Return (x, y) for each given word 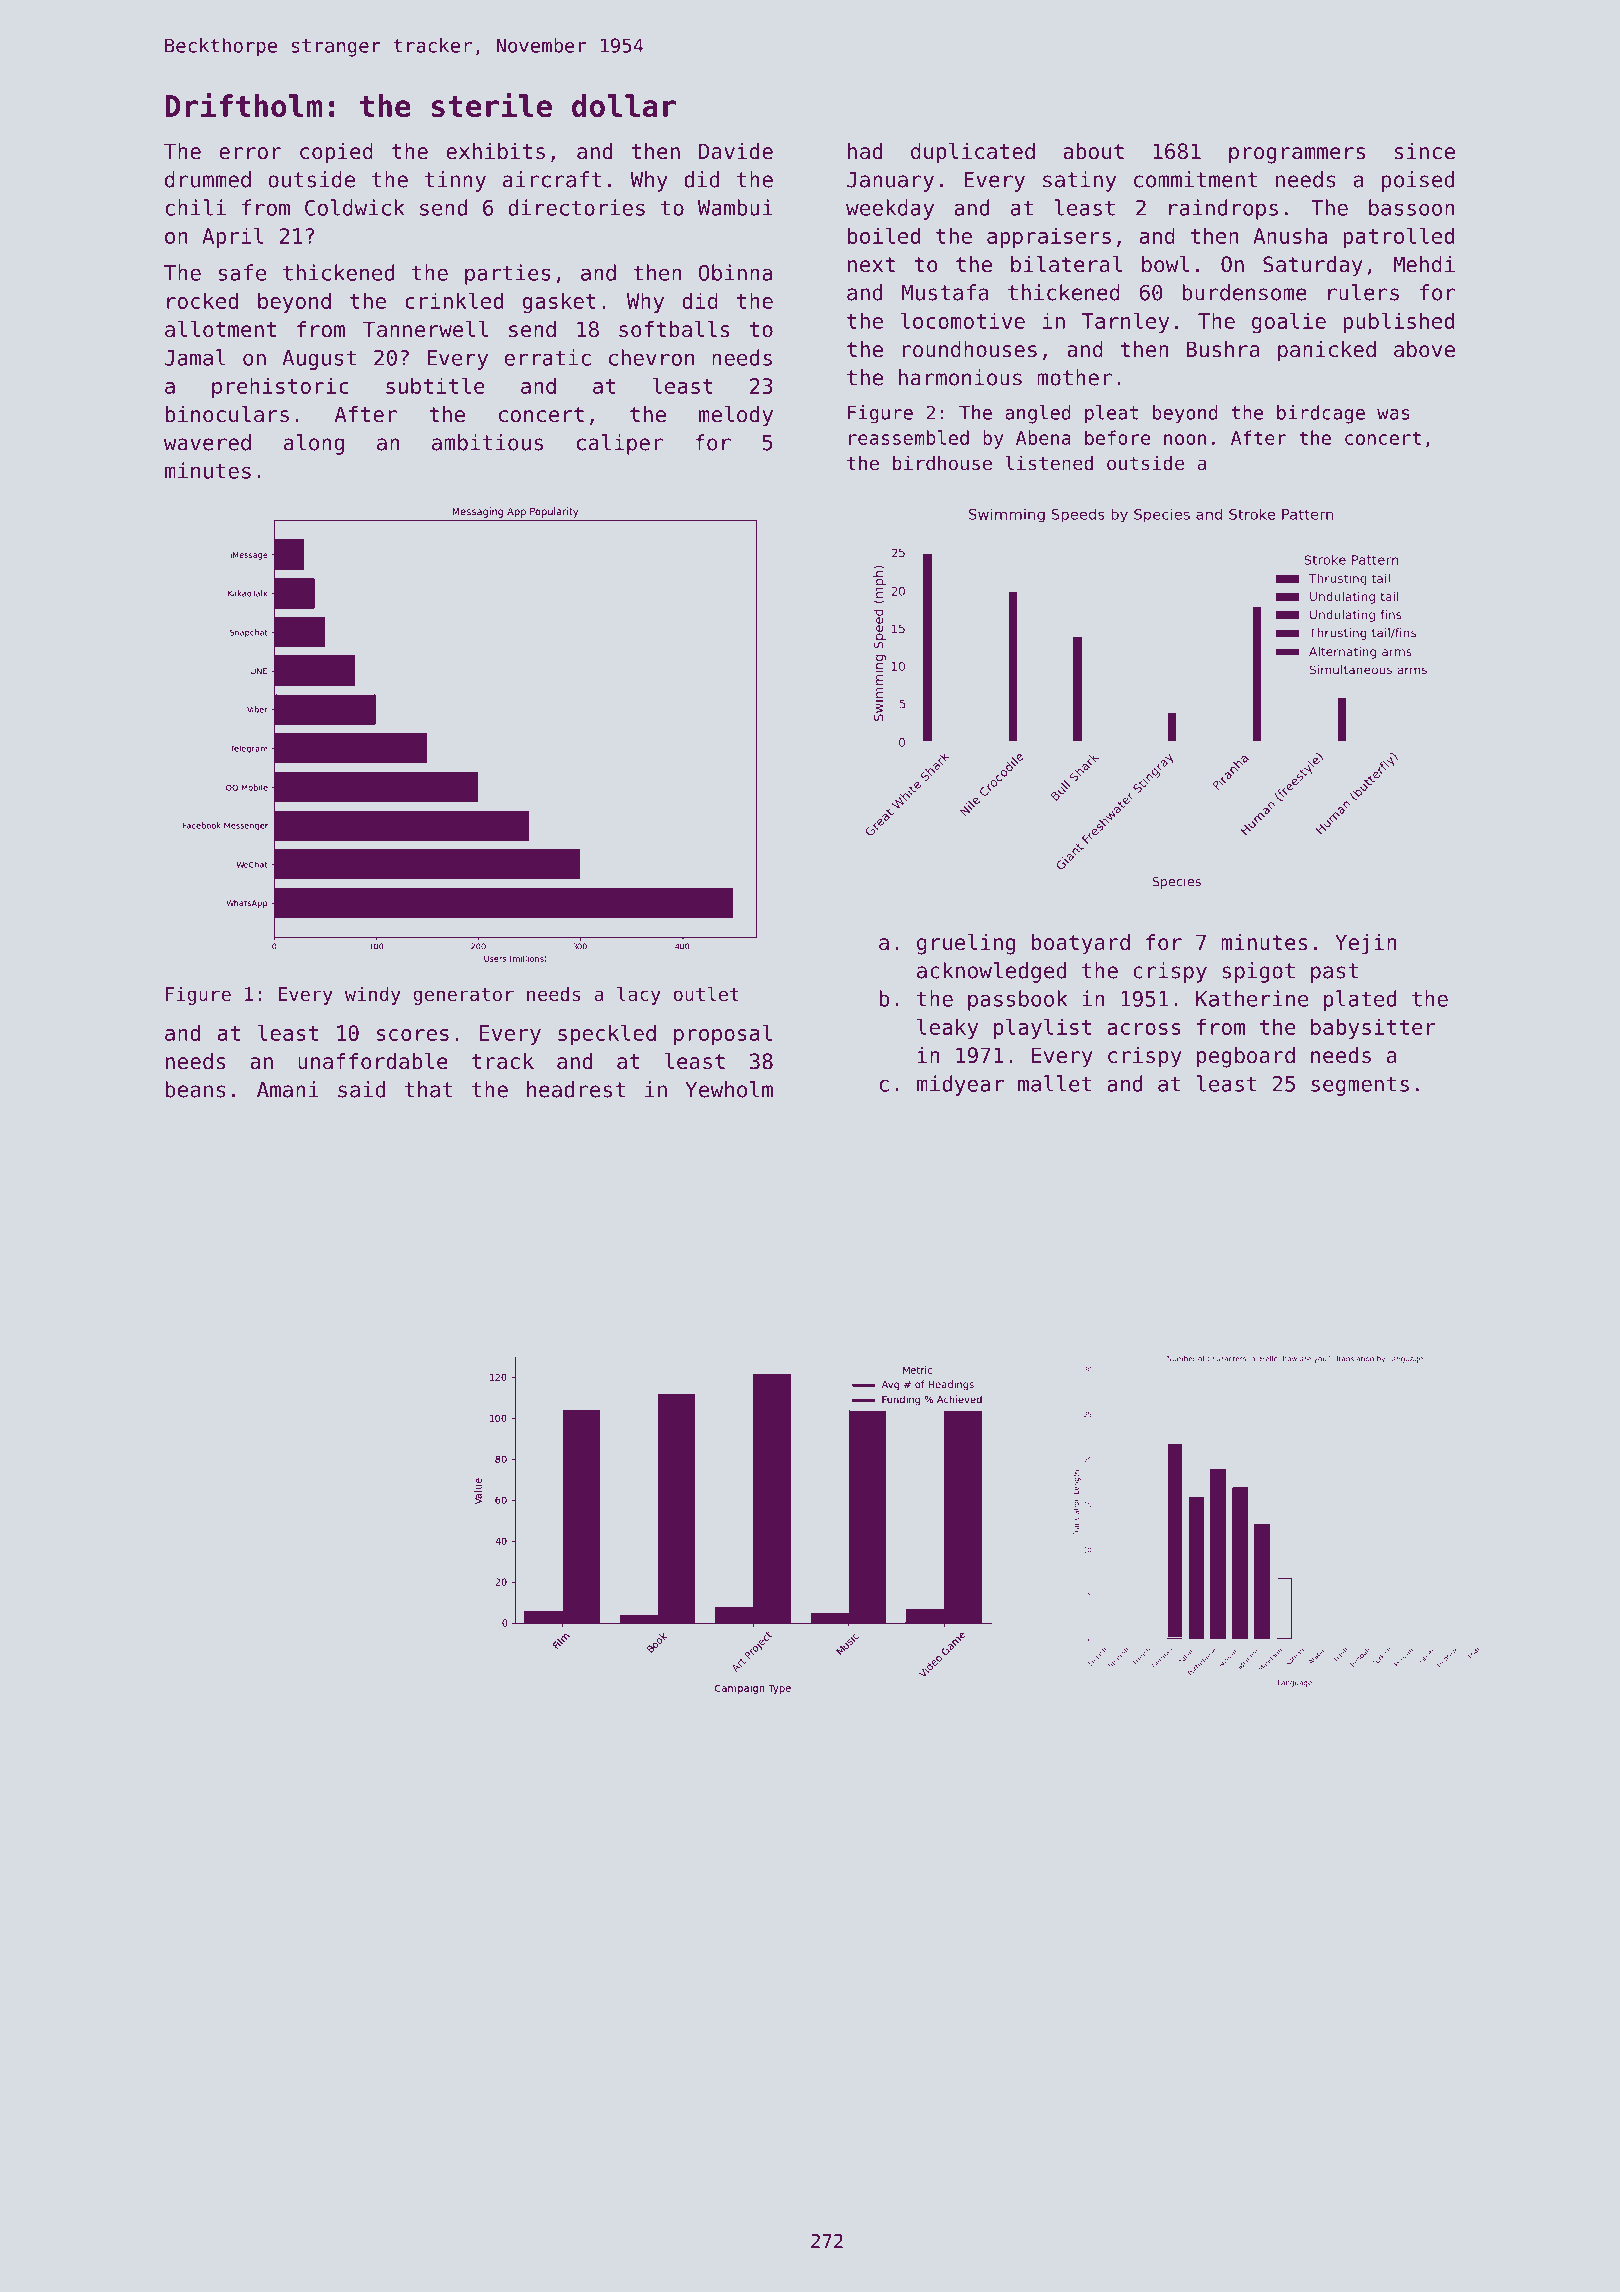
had (865, 151)
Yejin (1366, 944)
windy (373, 995)
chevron (651, 357)
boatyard (1081, 944)
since (1425, 151)
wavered (207, 442)
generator (463, 996)
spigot (1258, 972)
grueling (966, 944)
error (250, 153)
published (1398, 322)
